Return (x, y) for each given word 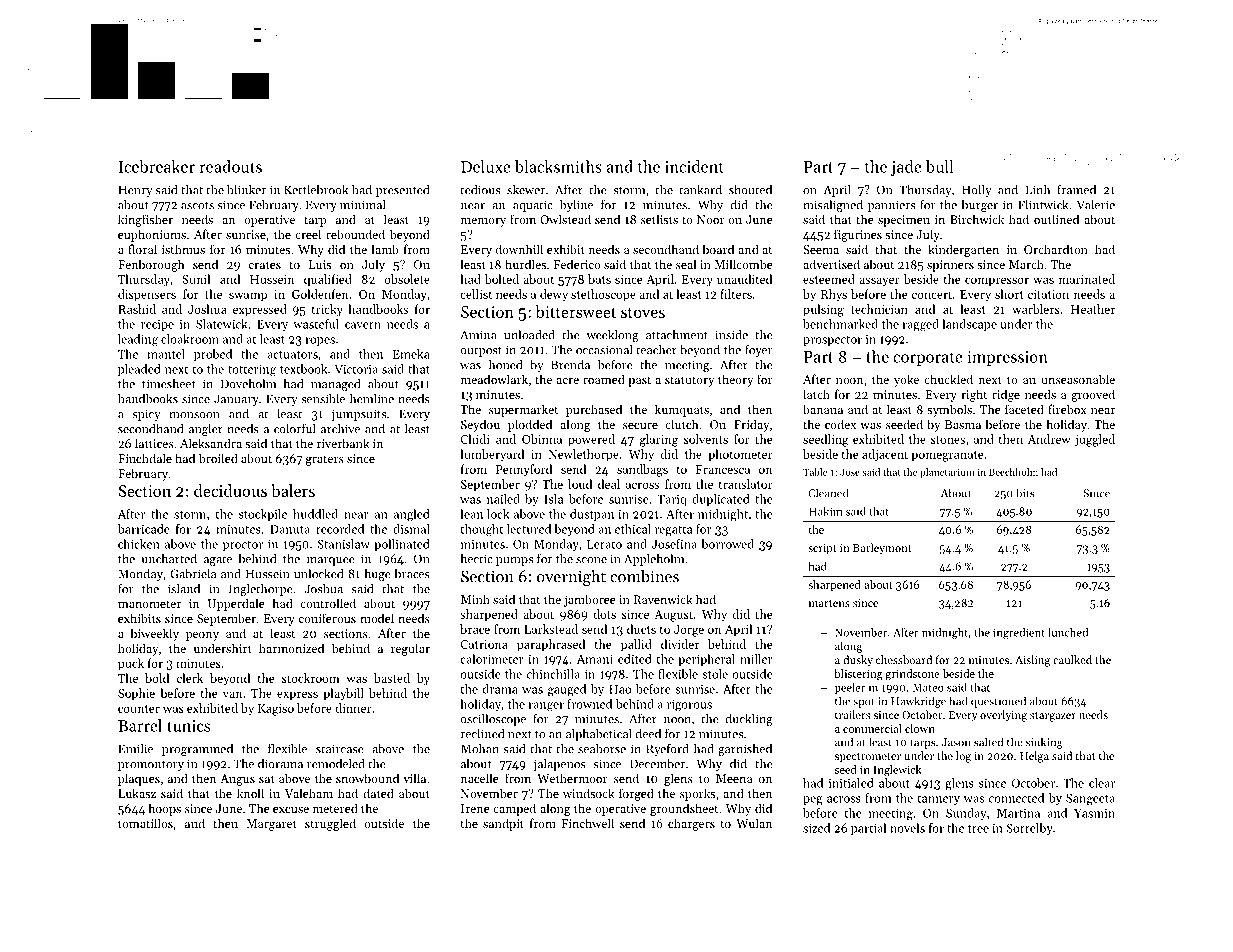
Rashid (137, 309)
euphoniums (152, 235)
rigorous (689, 705)
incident (694, 166)
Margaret (272, 825)
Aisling (1032, 661)
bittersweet (575, 311)
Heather (1093, 309)
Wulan (754, 823)
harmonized (291, 648)
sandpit (503, 824)
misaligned (833, 206)
